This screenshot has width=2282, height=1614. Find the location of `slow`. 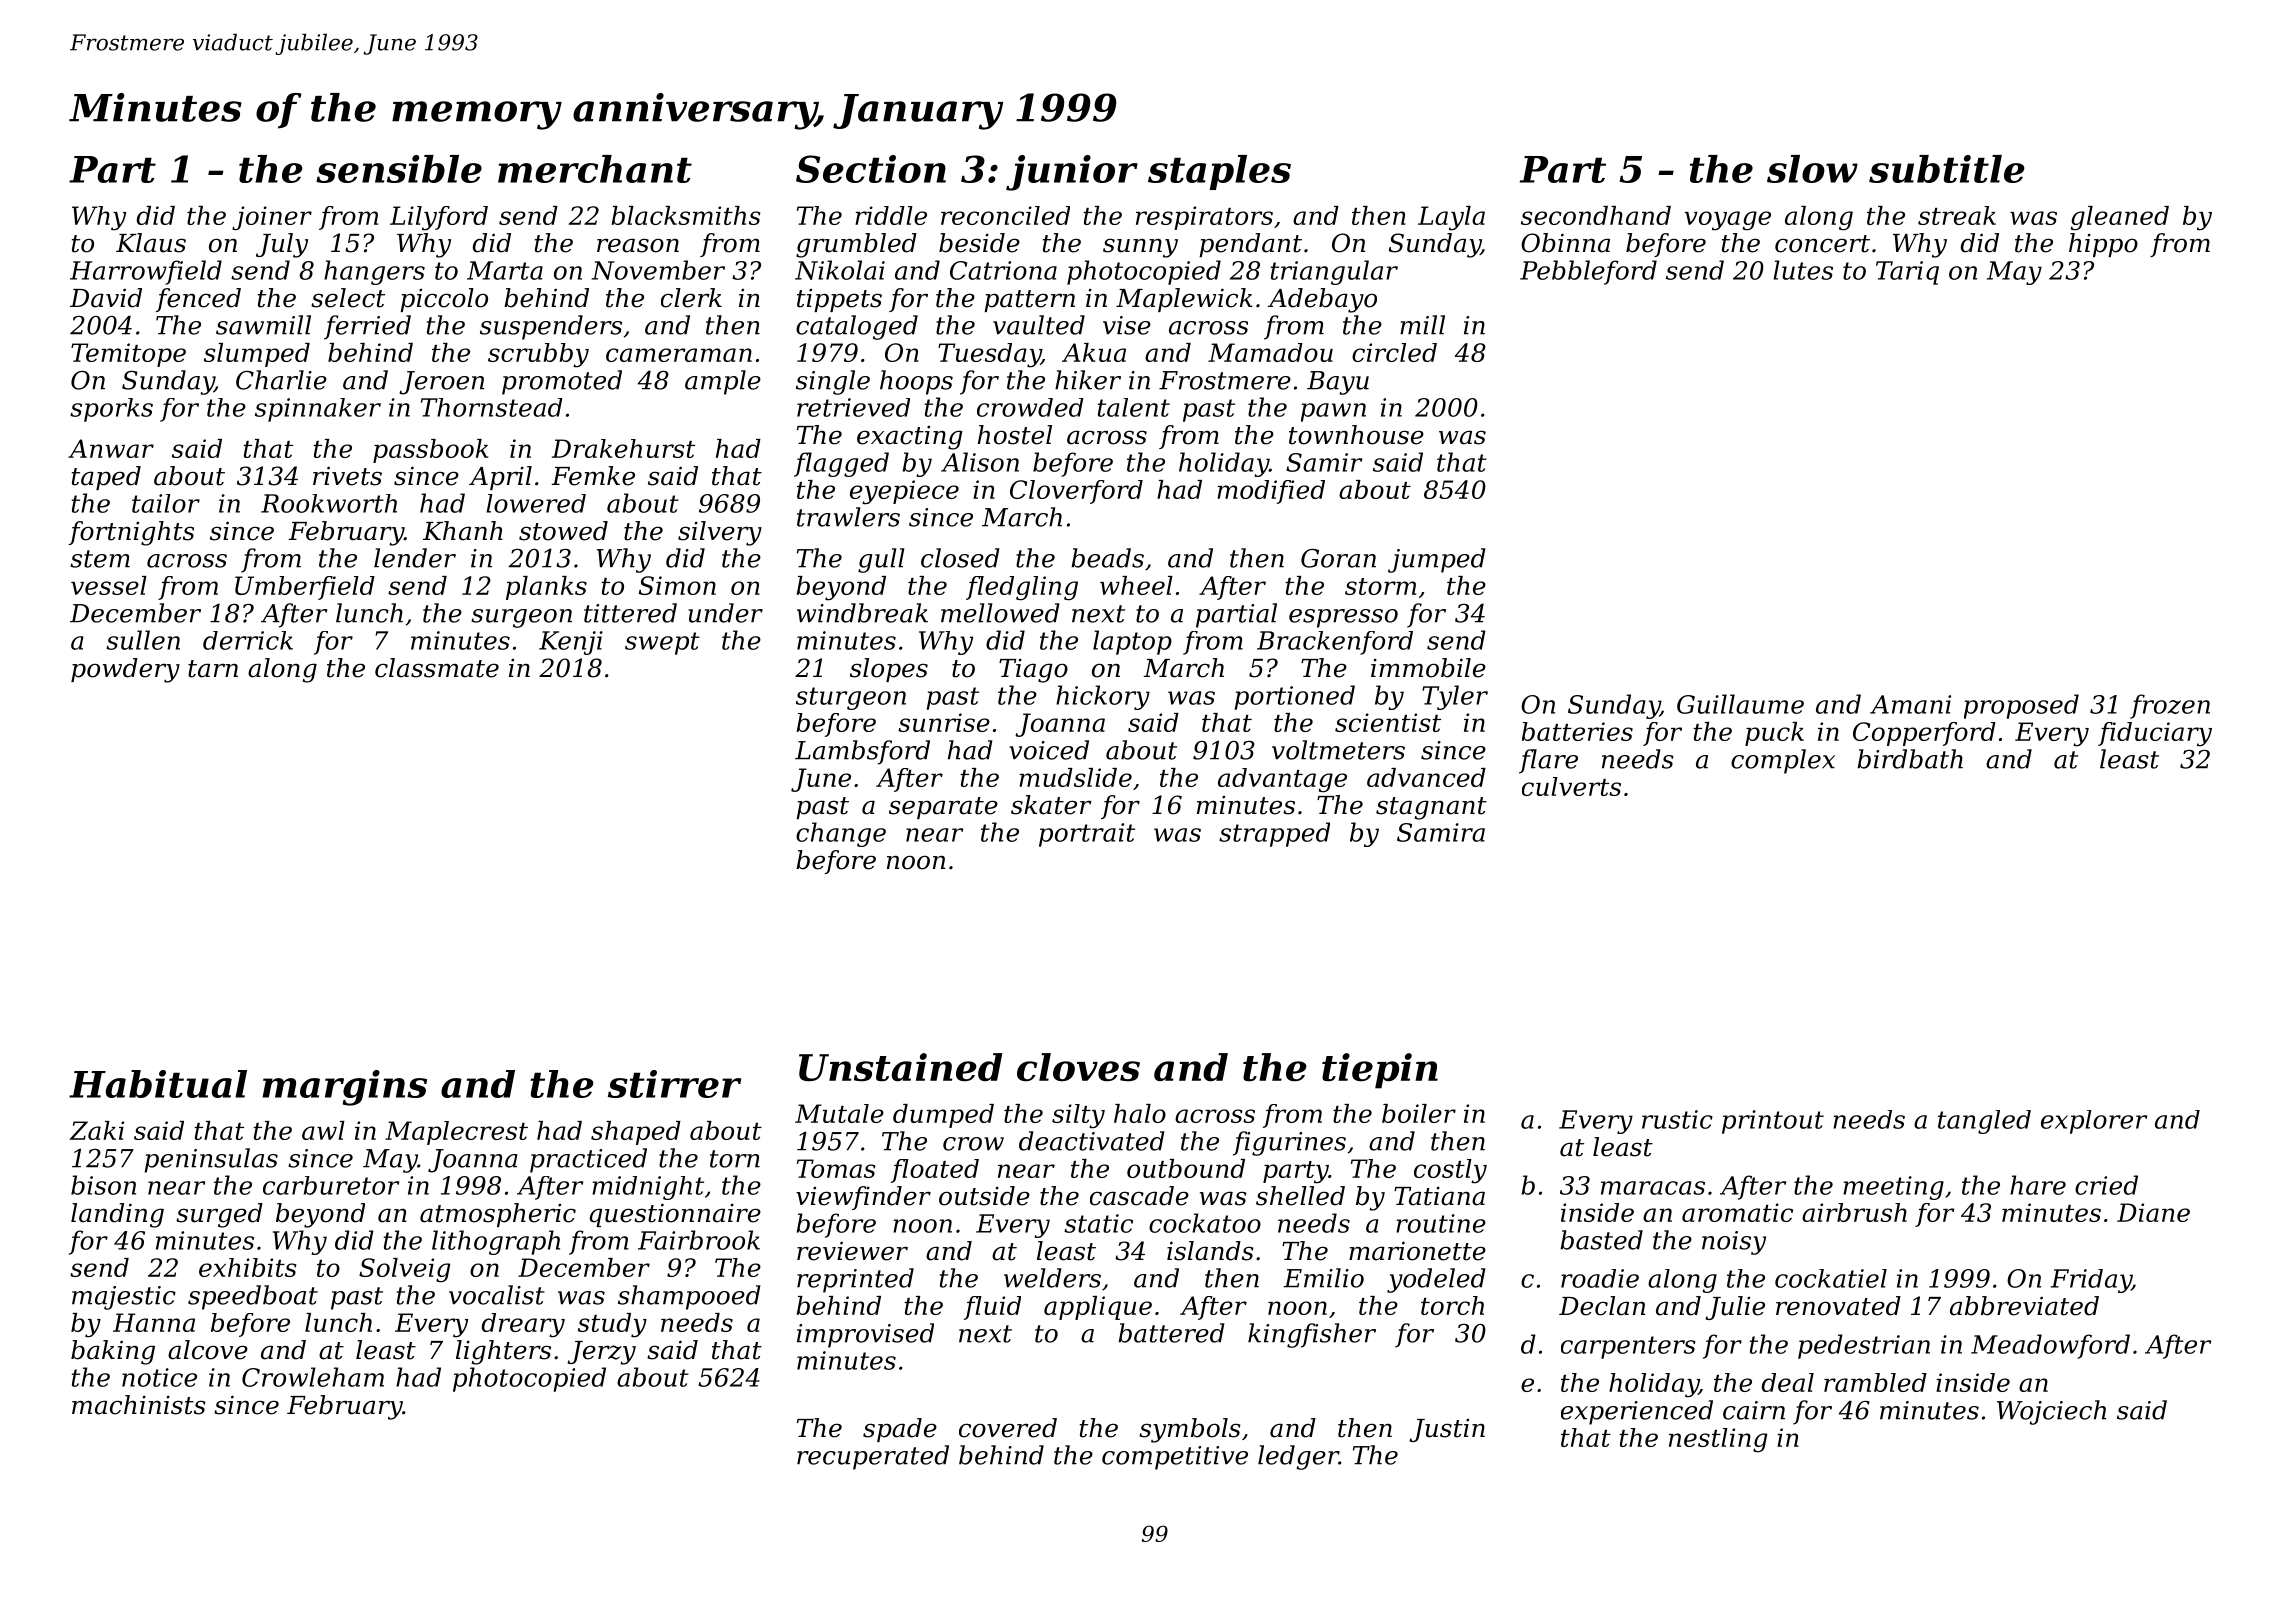

slow is located at coordinates (1812, 169).
